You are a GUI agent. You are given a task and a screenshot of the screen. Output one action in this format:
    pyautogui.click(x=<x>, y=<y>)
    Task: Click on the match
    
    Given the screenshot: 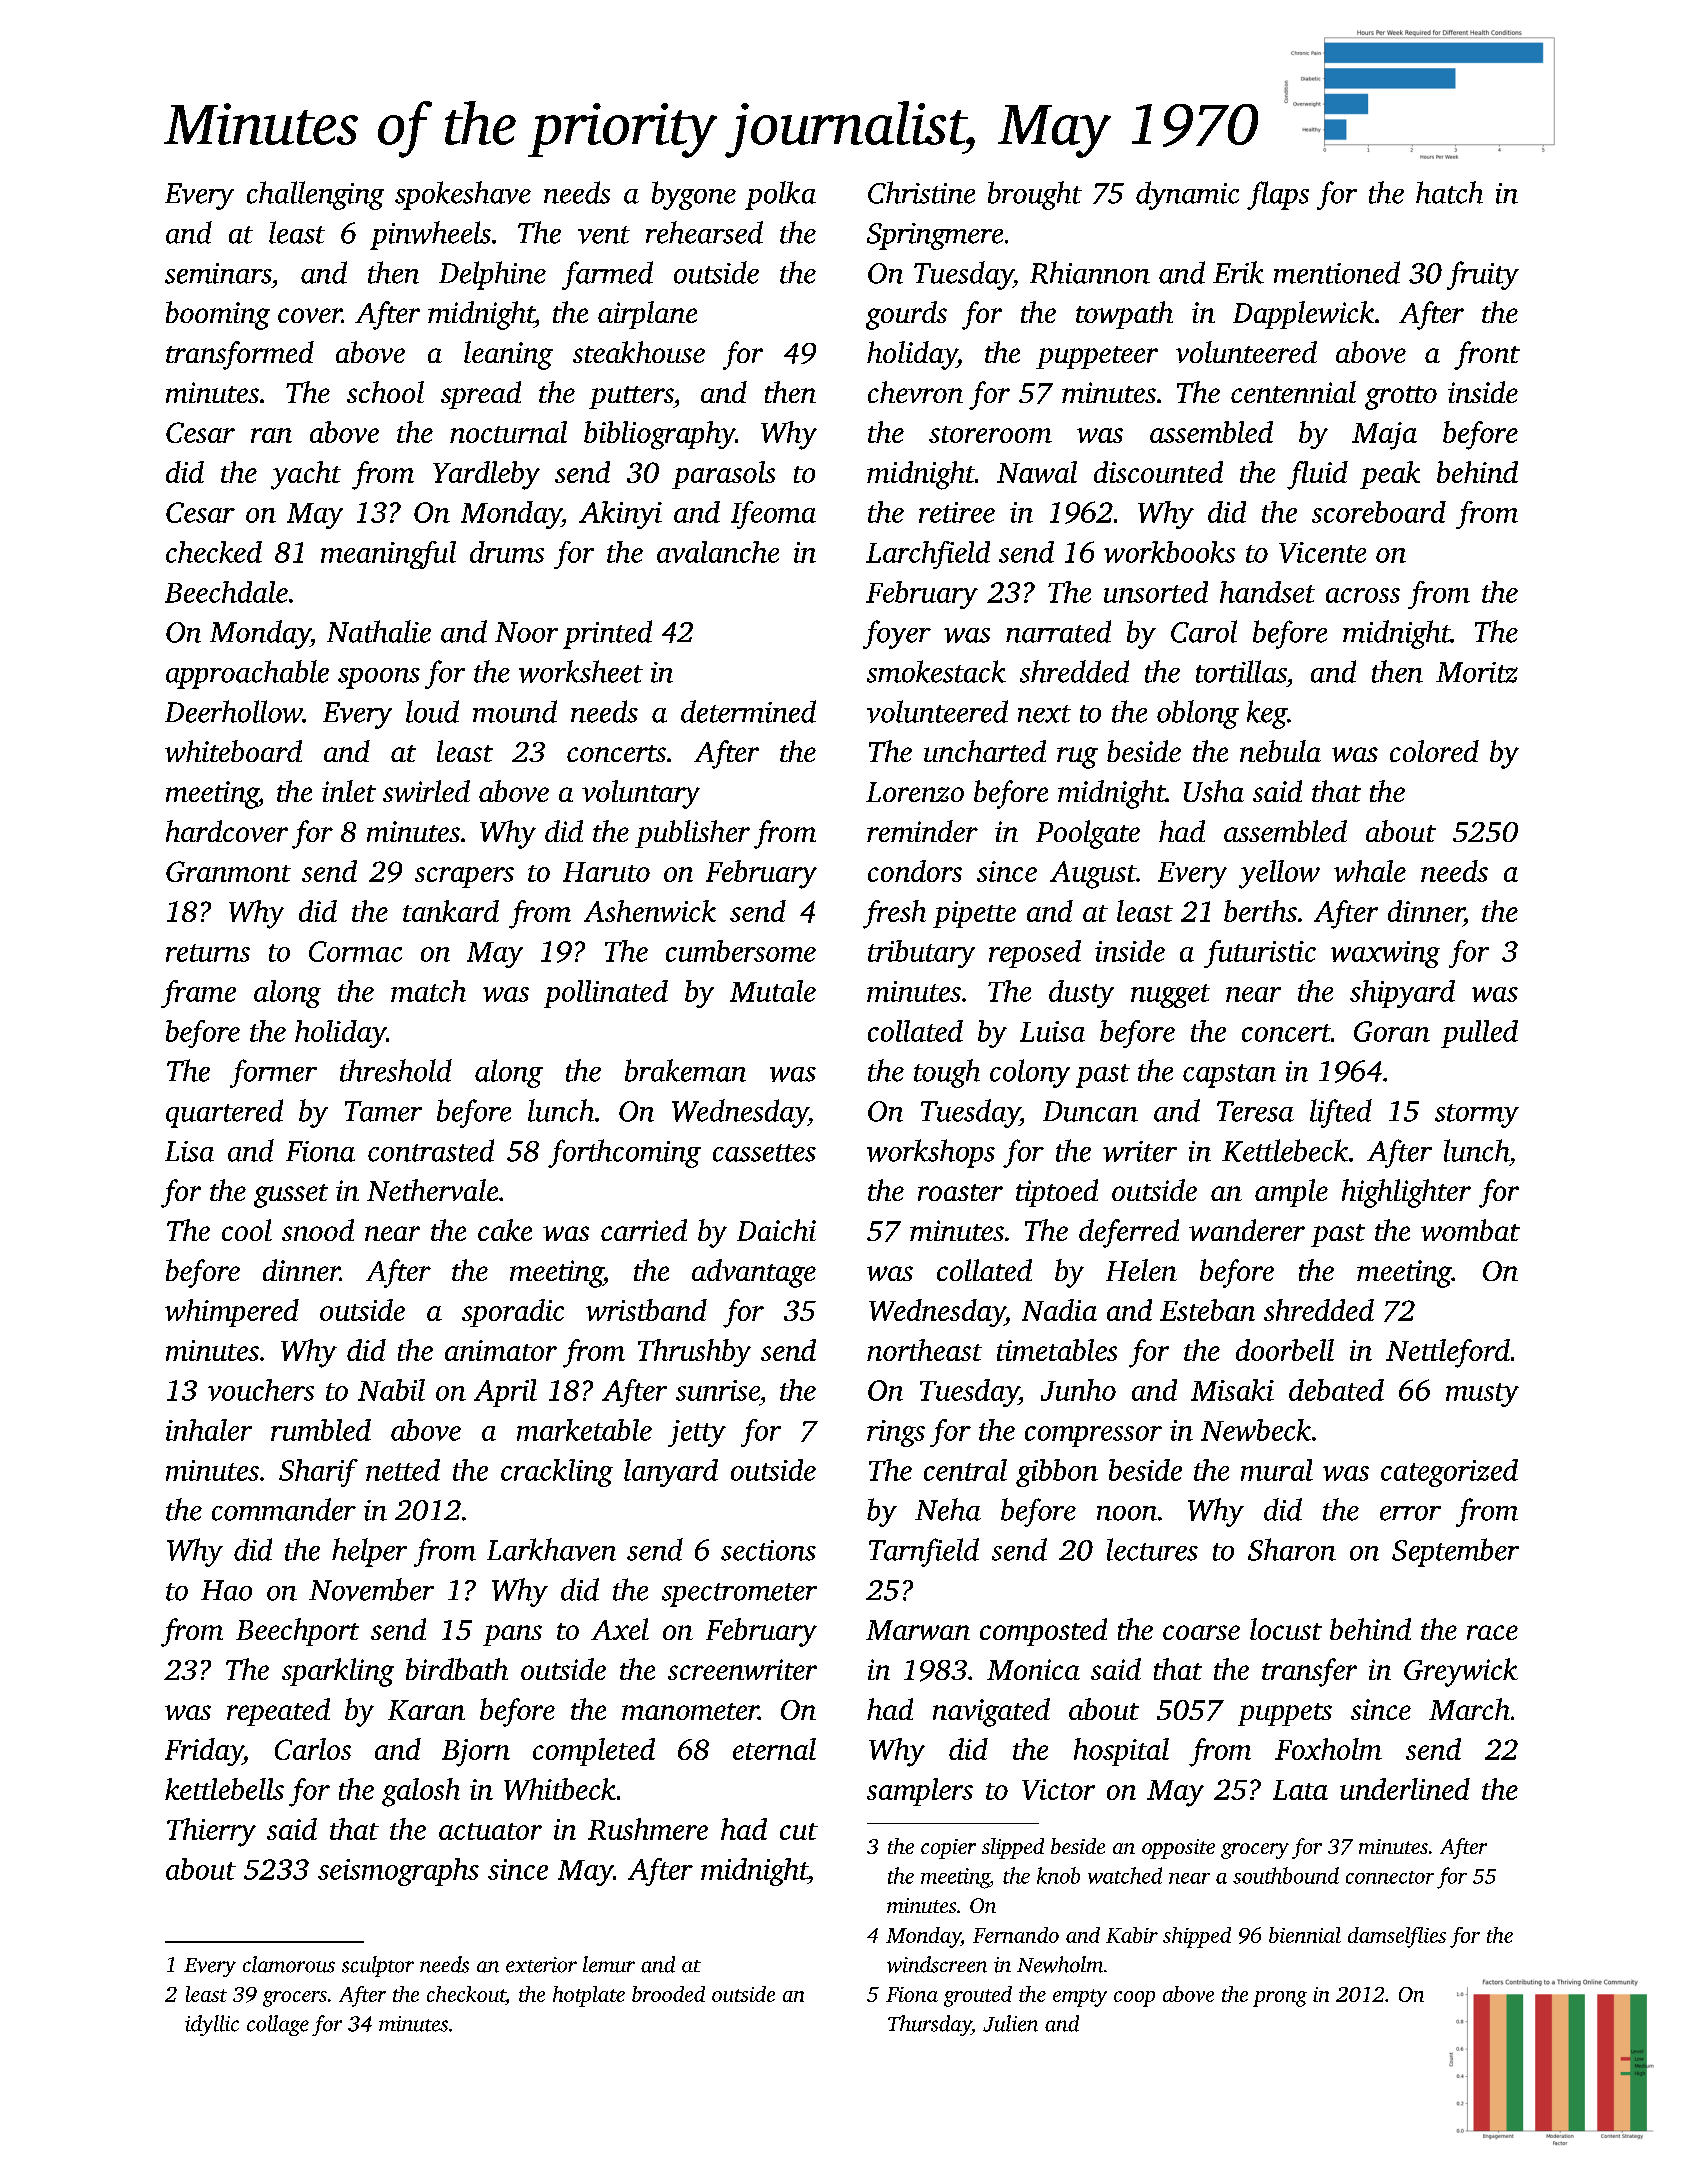 What is the action you would take?
    pyautogui.click(x=428, y=991)
